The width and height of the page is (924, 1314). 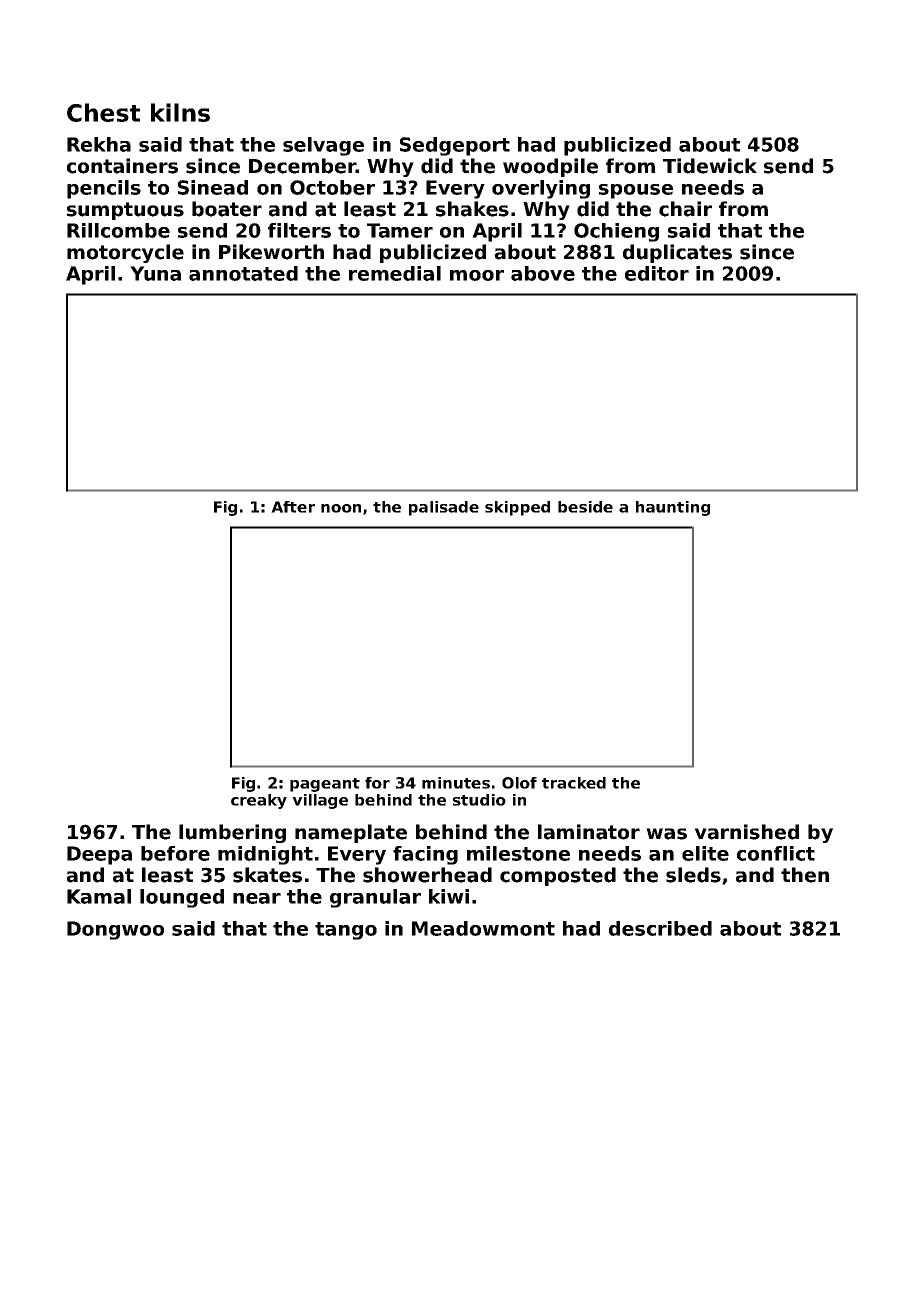 What do you see at coordinates (213, 187) in the page?
I see `Sinead` at bounding box center [213, 187].
